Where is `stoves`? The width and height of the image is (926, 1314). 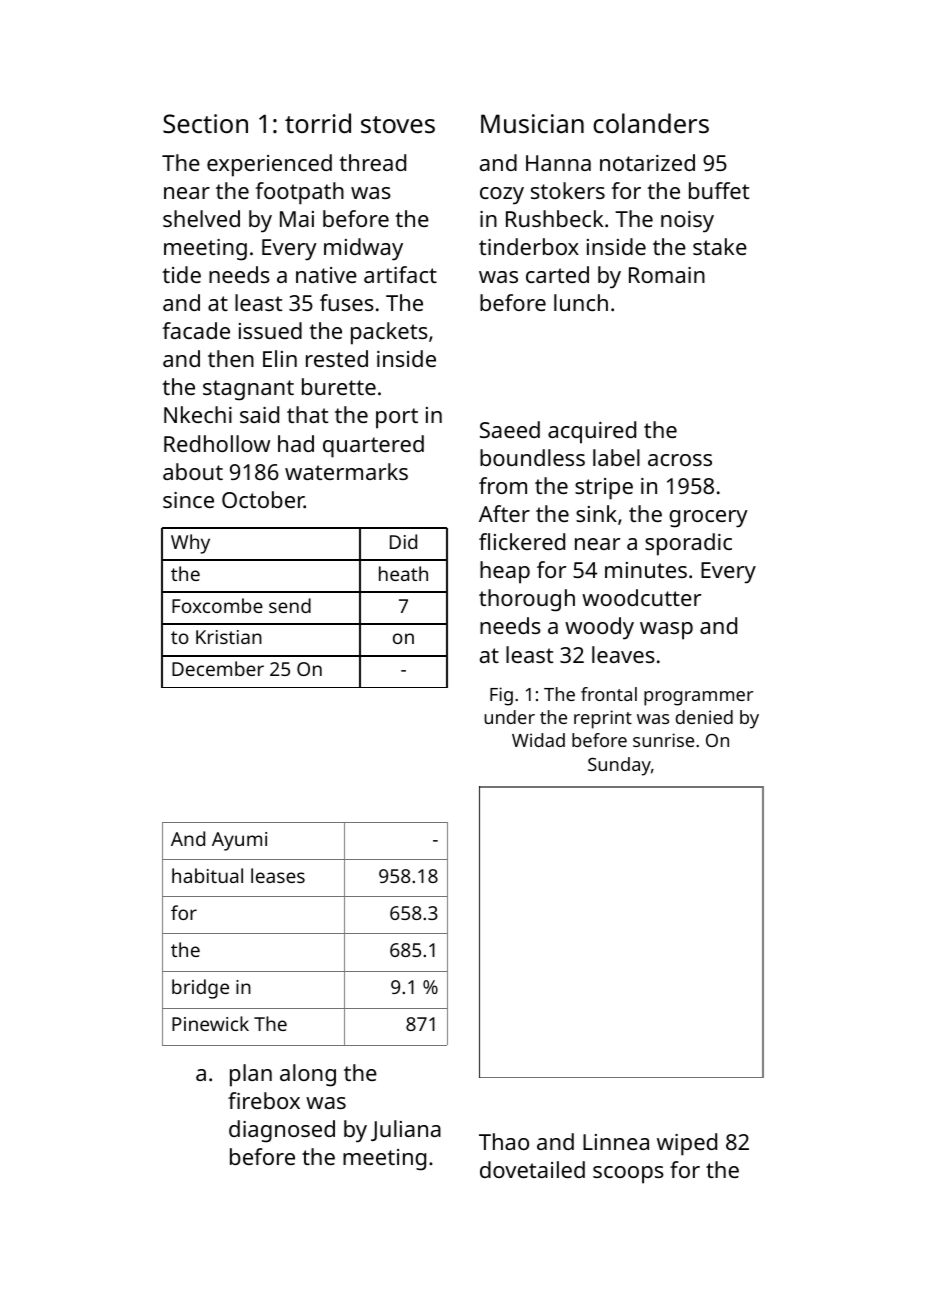
stoves is located at coordinates (398, 125).
